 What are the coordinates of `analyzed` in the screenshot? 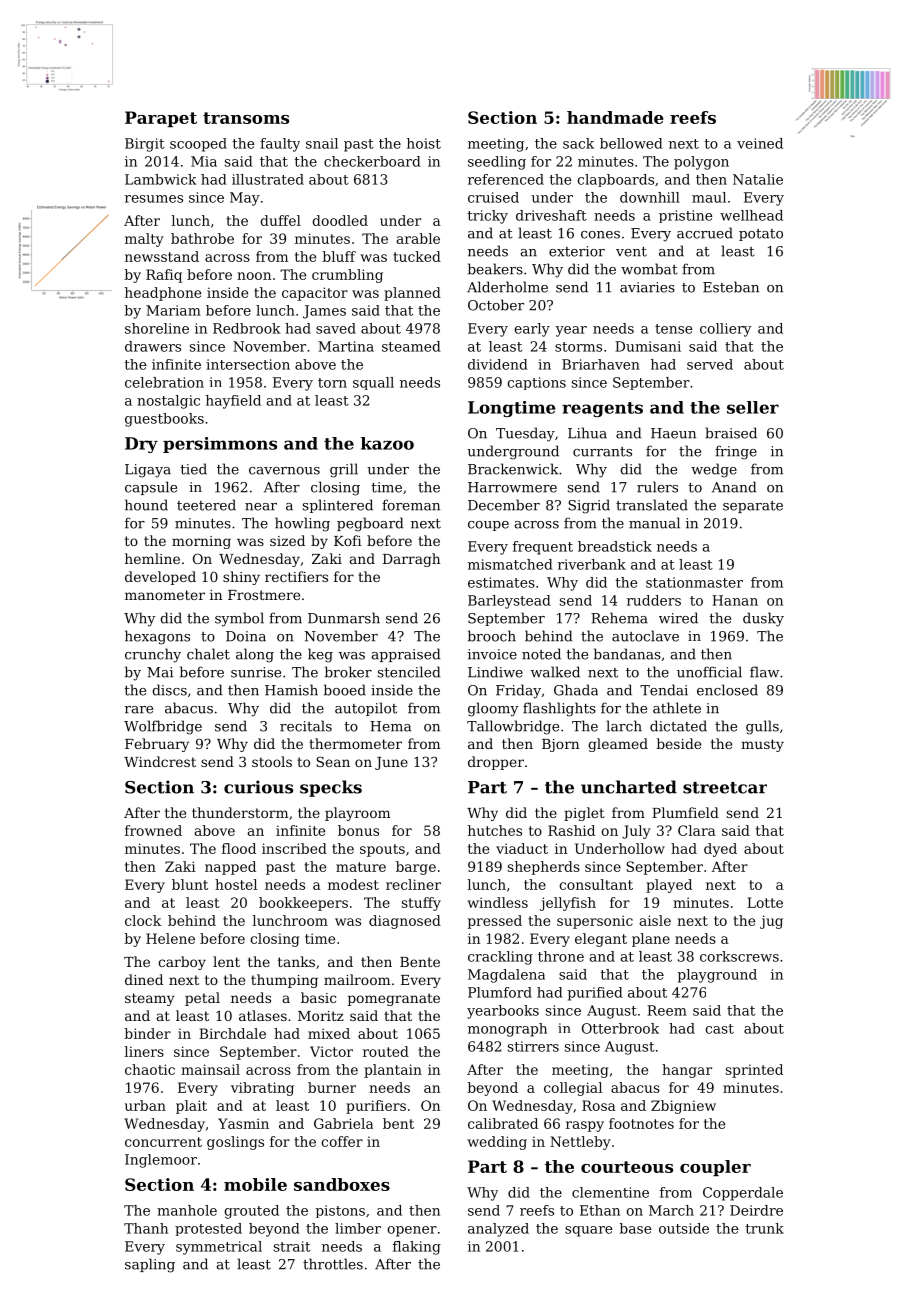 It's located at (498, 1230).
